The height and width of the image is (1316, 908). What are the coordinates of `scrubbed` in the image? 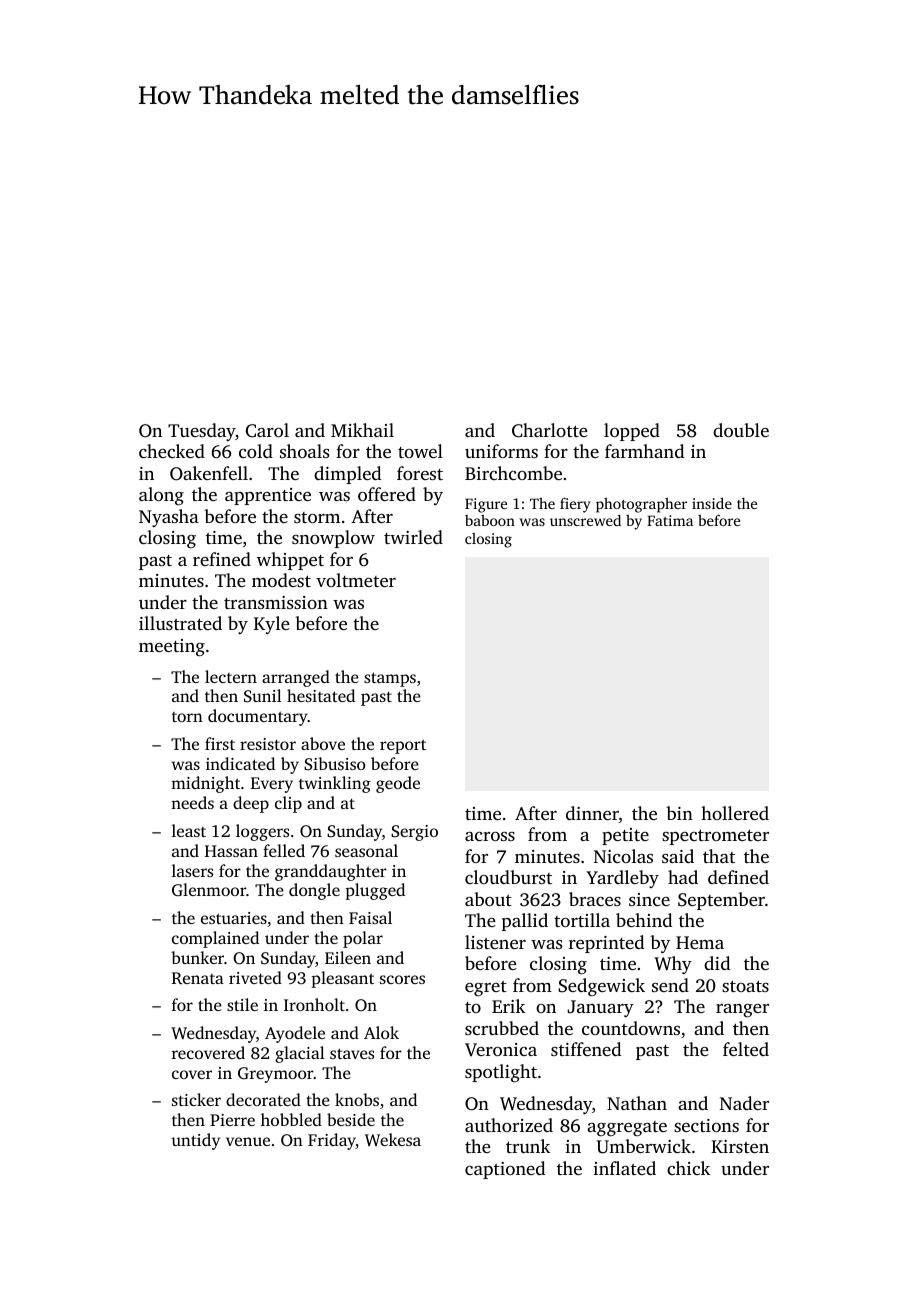 It's located at (502, 1028).
